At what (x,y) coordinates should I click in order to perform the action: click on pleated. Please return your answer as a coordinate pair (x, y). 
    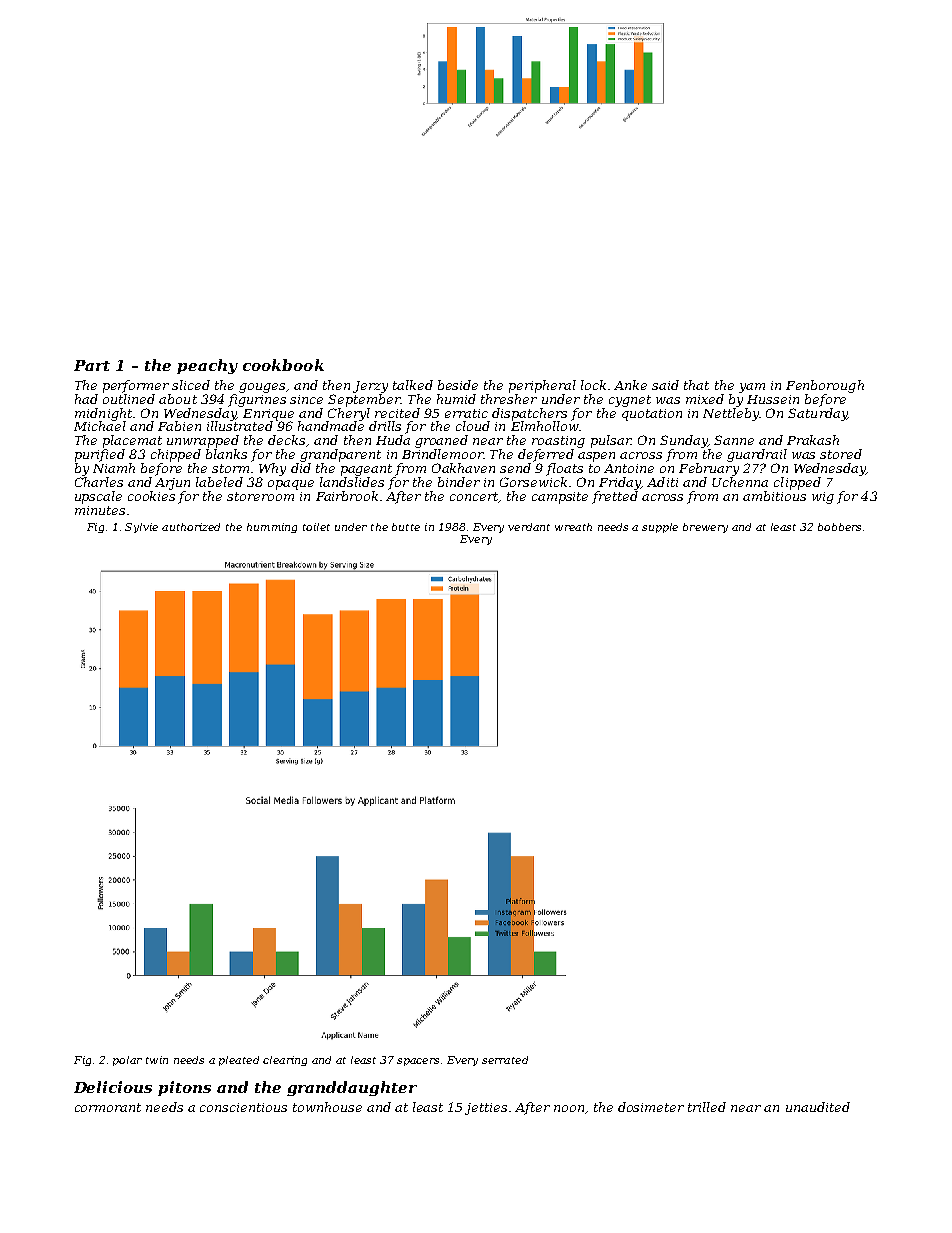
    Looking at the image, I should click on (239, 1061).
